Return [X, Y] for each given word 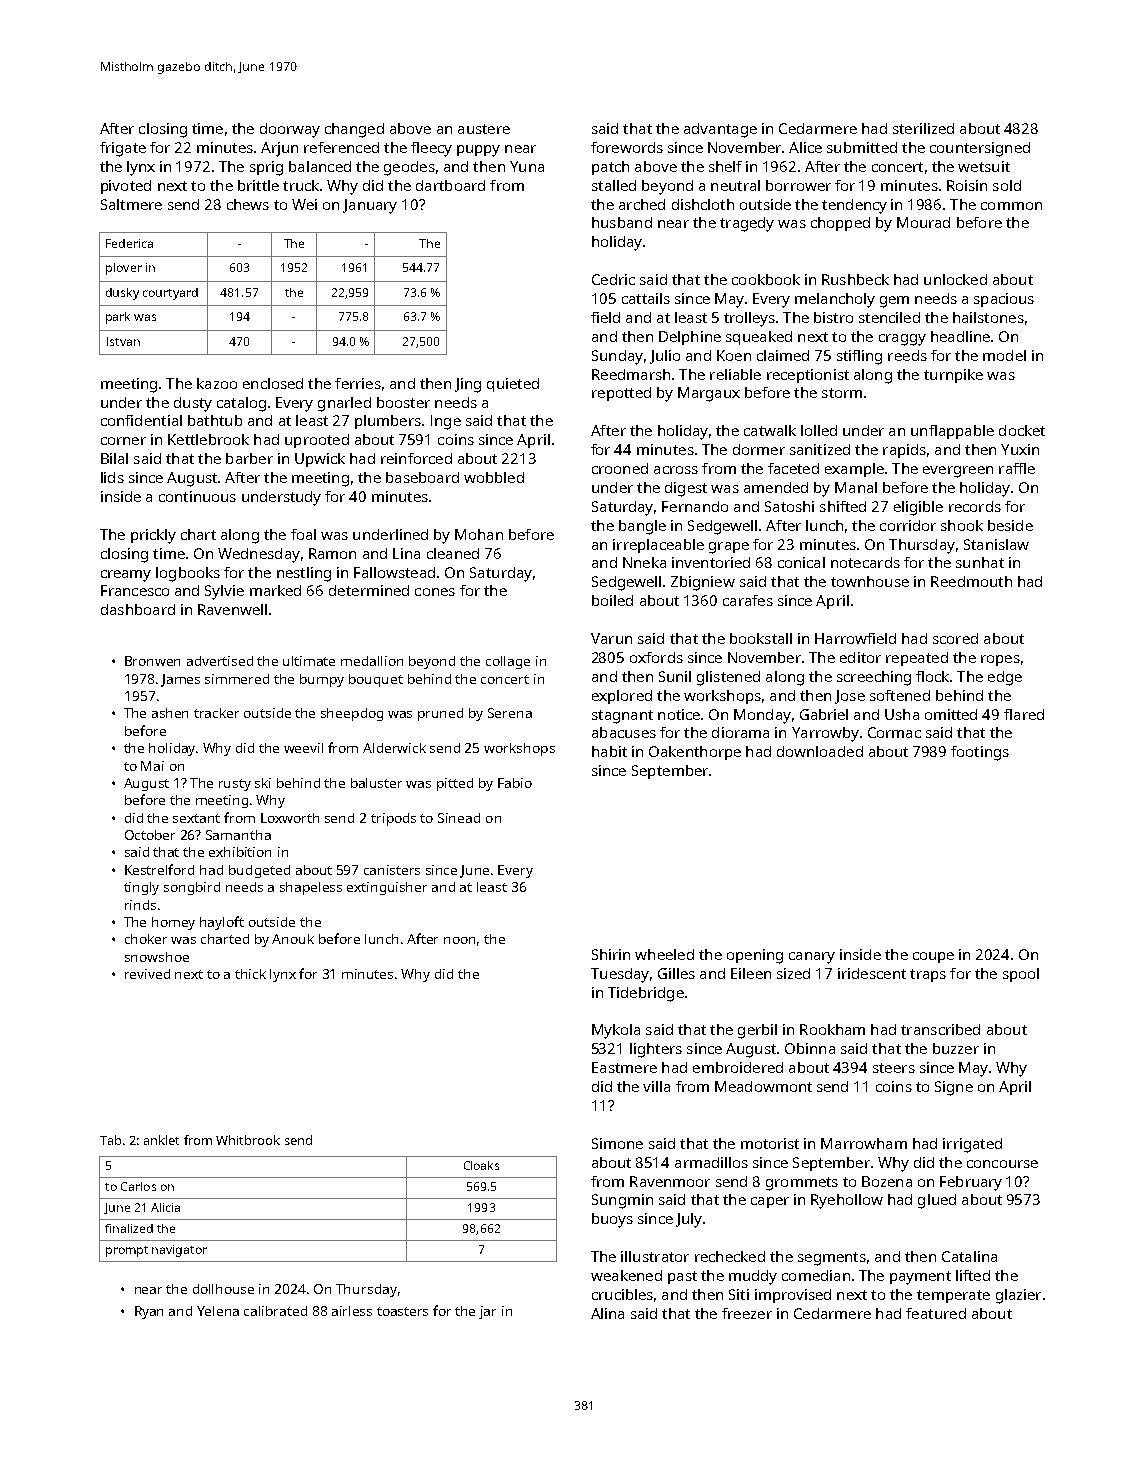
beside [1010, 525]
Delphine [690, 338]
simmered [237, 679]
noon [459, 940]
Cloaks [481, 1165]
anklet [161, 1140]
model [1004, 355]
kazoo [217, 383]
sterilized [923, 128]
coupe [933, 957]
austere [484, 129]
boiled [612, 600]
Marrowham [864, 1143]
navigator [179, 1251]
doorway [290, 130]
